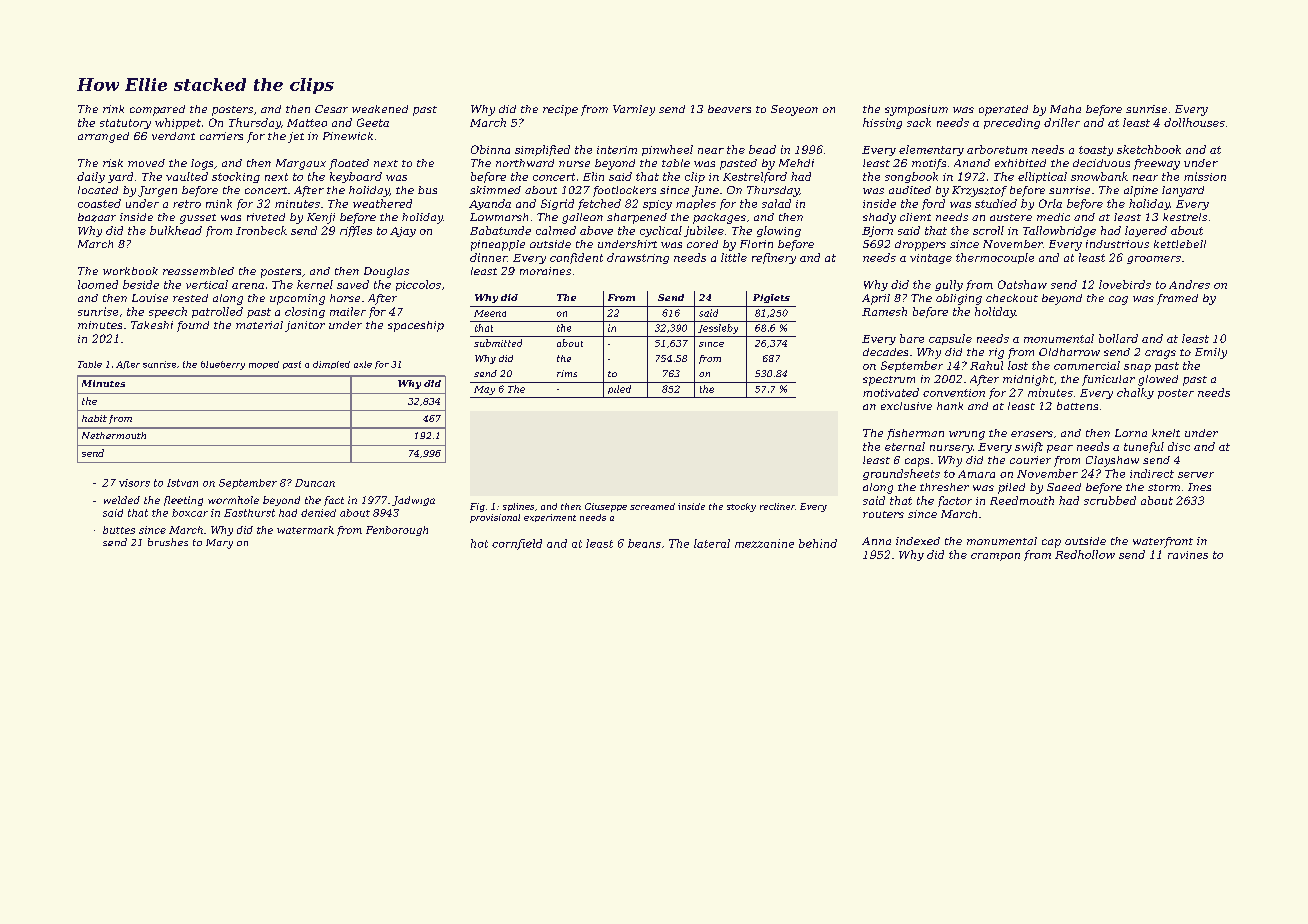  I want to click on skimmed, so click(495, 190).
